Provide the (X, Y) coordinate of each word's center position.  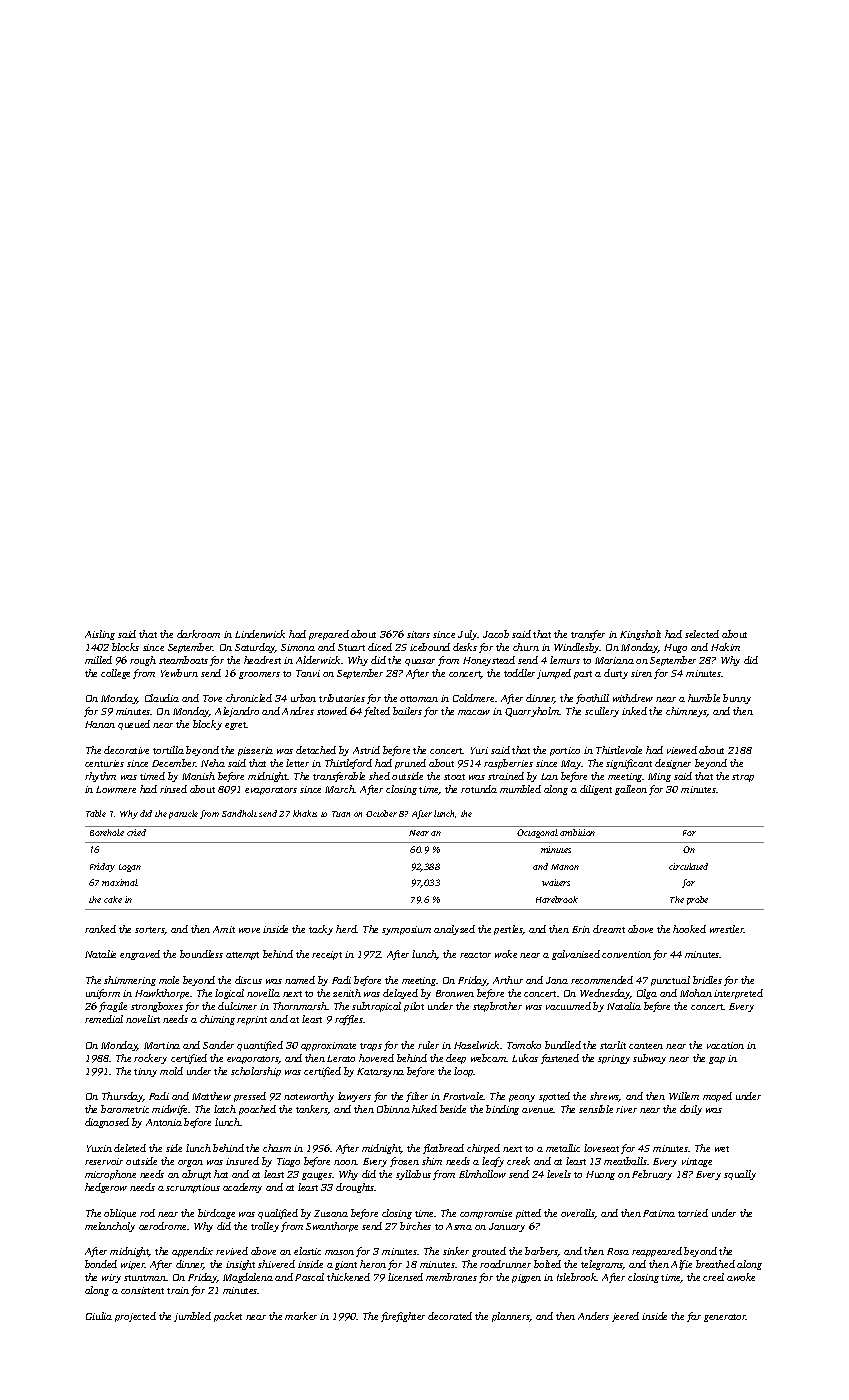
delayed (400, 994)
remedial (104, 1019)
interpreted (738, 994)
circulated (688, 866)
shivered (276, 1264)
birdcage (216, 1214)
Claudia (162, 698)
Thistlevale (619, 750)
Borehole (107, 832)
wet (722, 1149)
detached (316, 750)
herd (346, 929)
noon (345, 1162)
